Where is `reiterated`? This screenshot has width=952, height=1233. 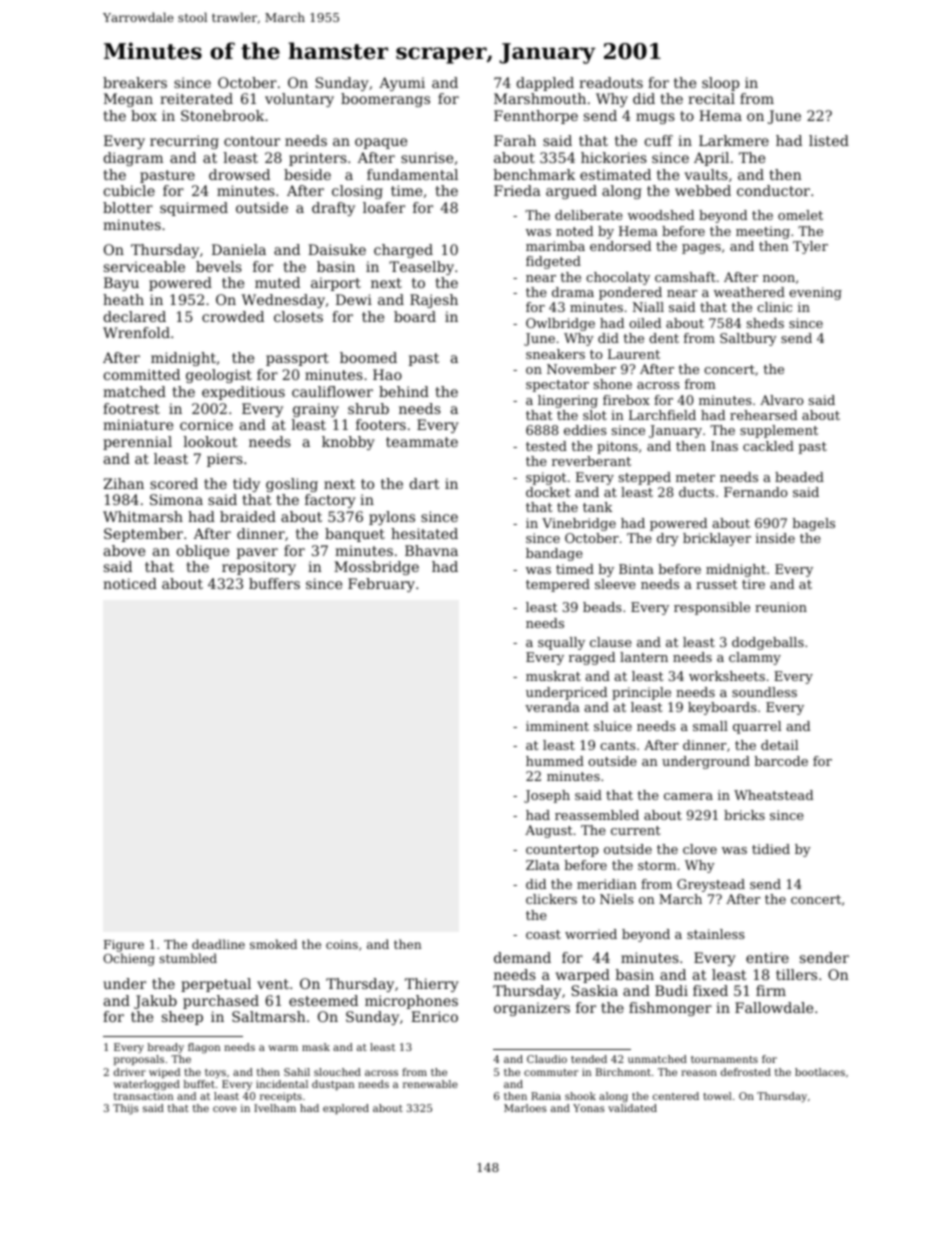
reiterated is located at coordinates (196, 98).
